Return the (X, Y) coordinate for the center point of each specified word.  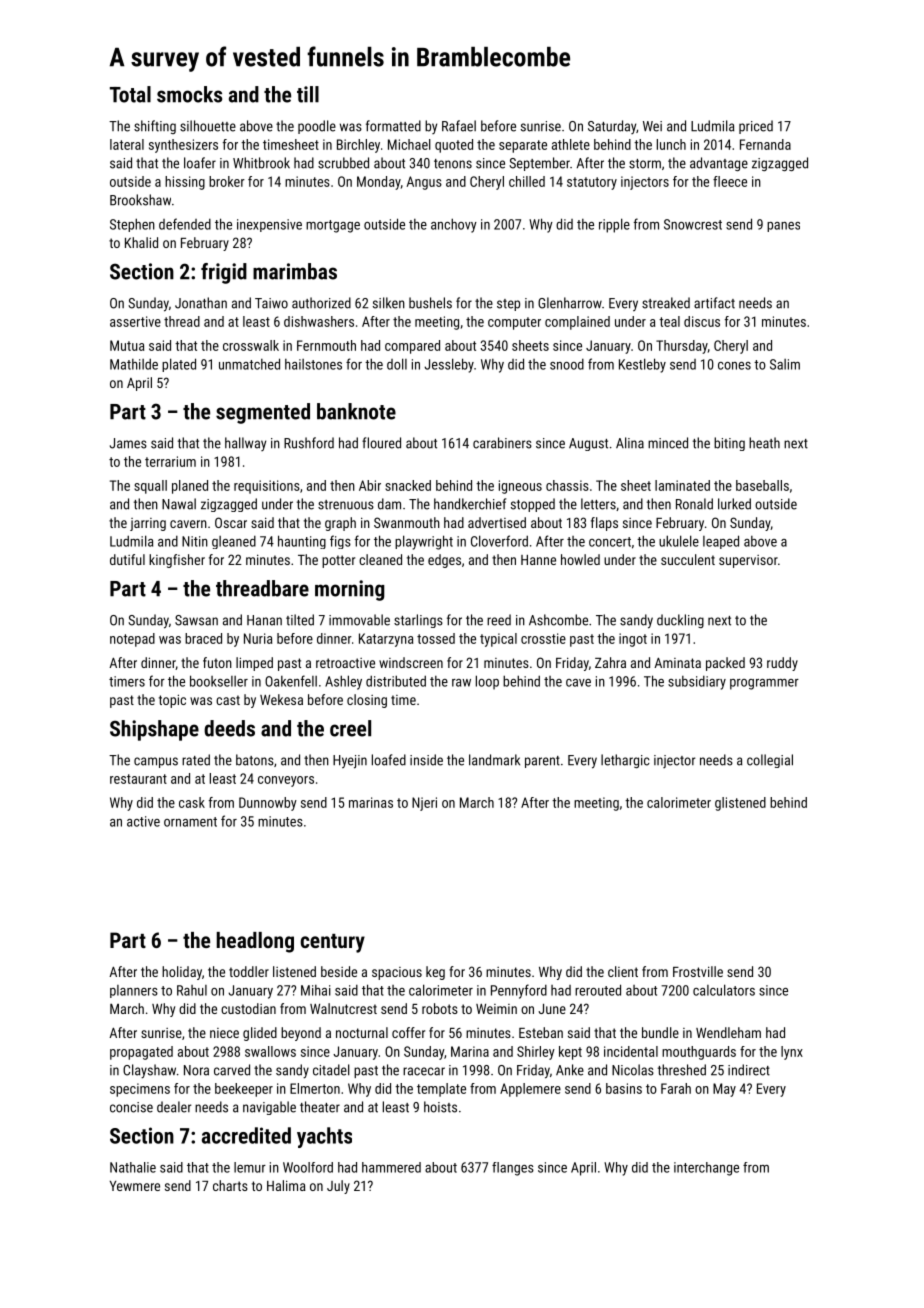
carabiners (502, 443)
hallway (245, 444)
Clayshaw (149, 1071)
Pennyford (519, 991)
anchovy (454, 225)
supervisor (748, 561)
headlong (255, 942)
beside (339, 971)
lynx (792, 1053)
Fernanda (765, 144)
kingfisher (177, 561)
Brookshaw (140, 200)
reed (499, 620)
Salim (785, 364)
